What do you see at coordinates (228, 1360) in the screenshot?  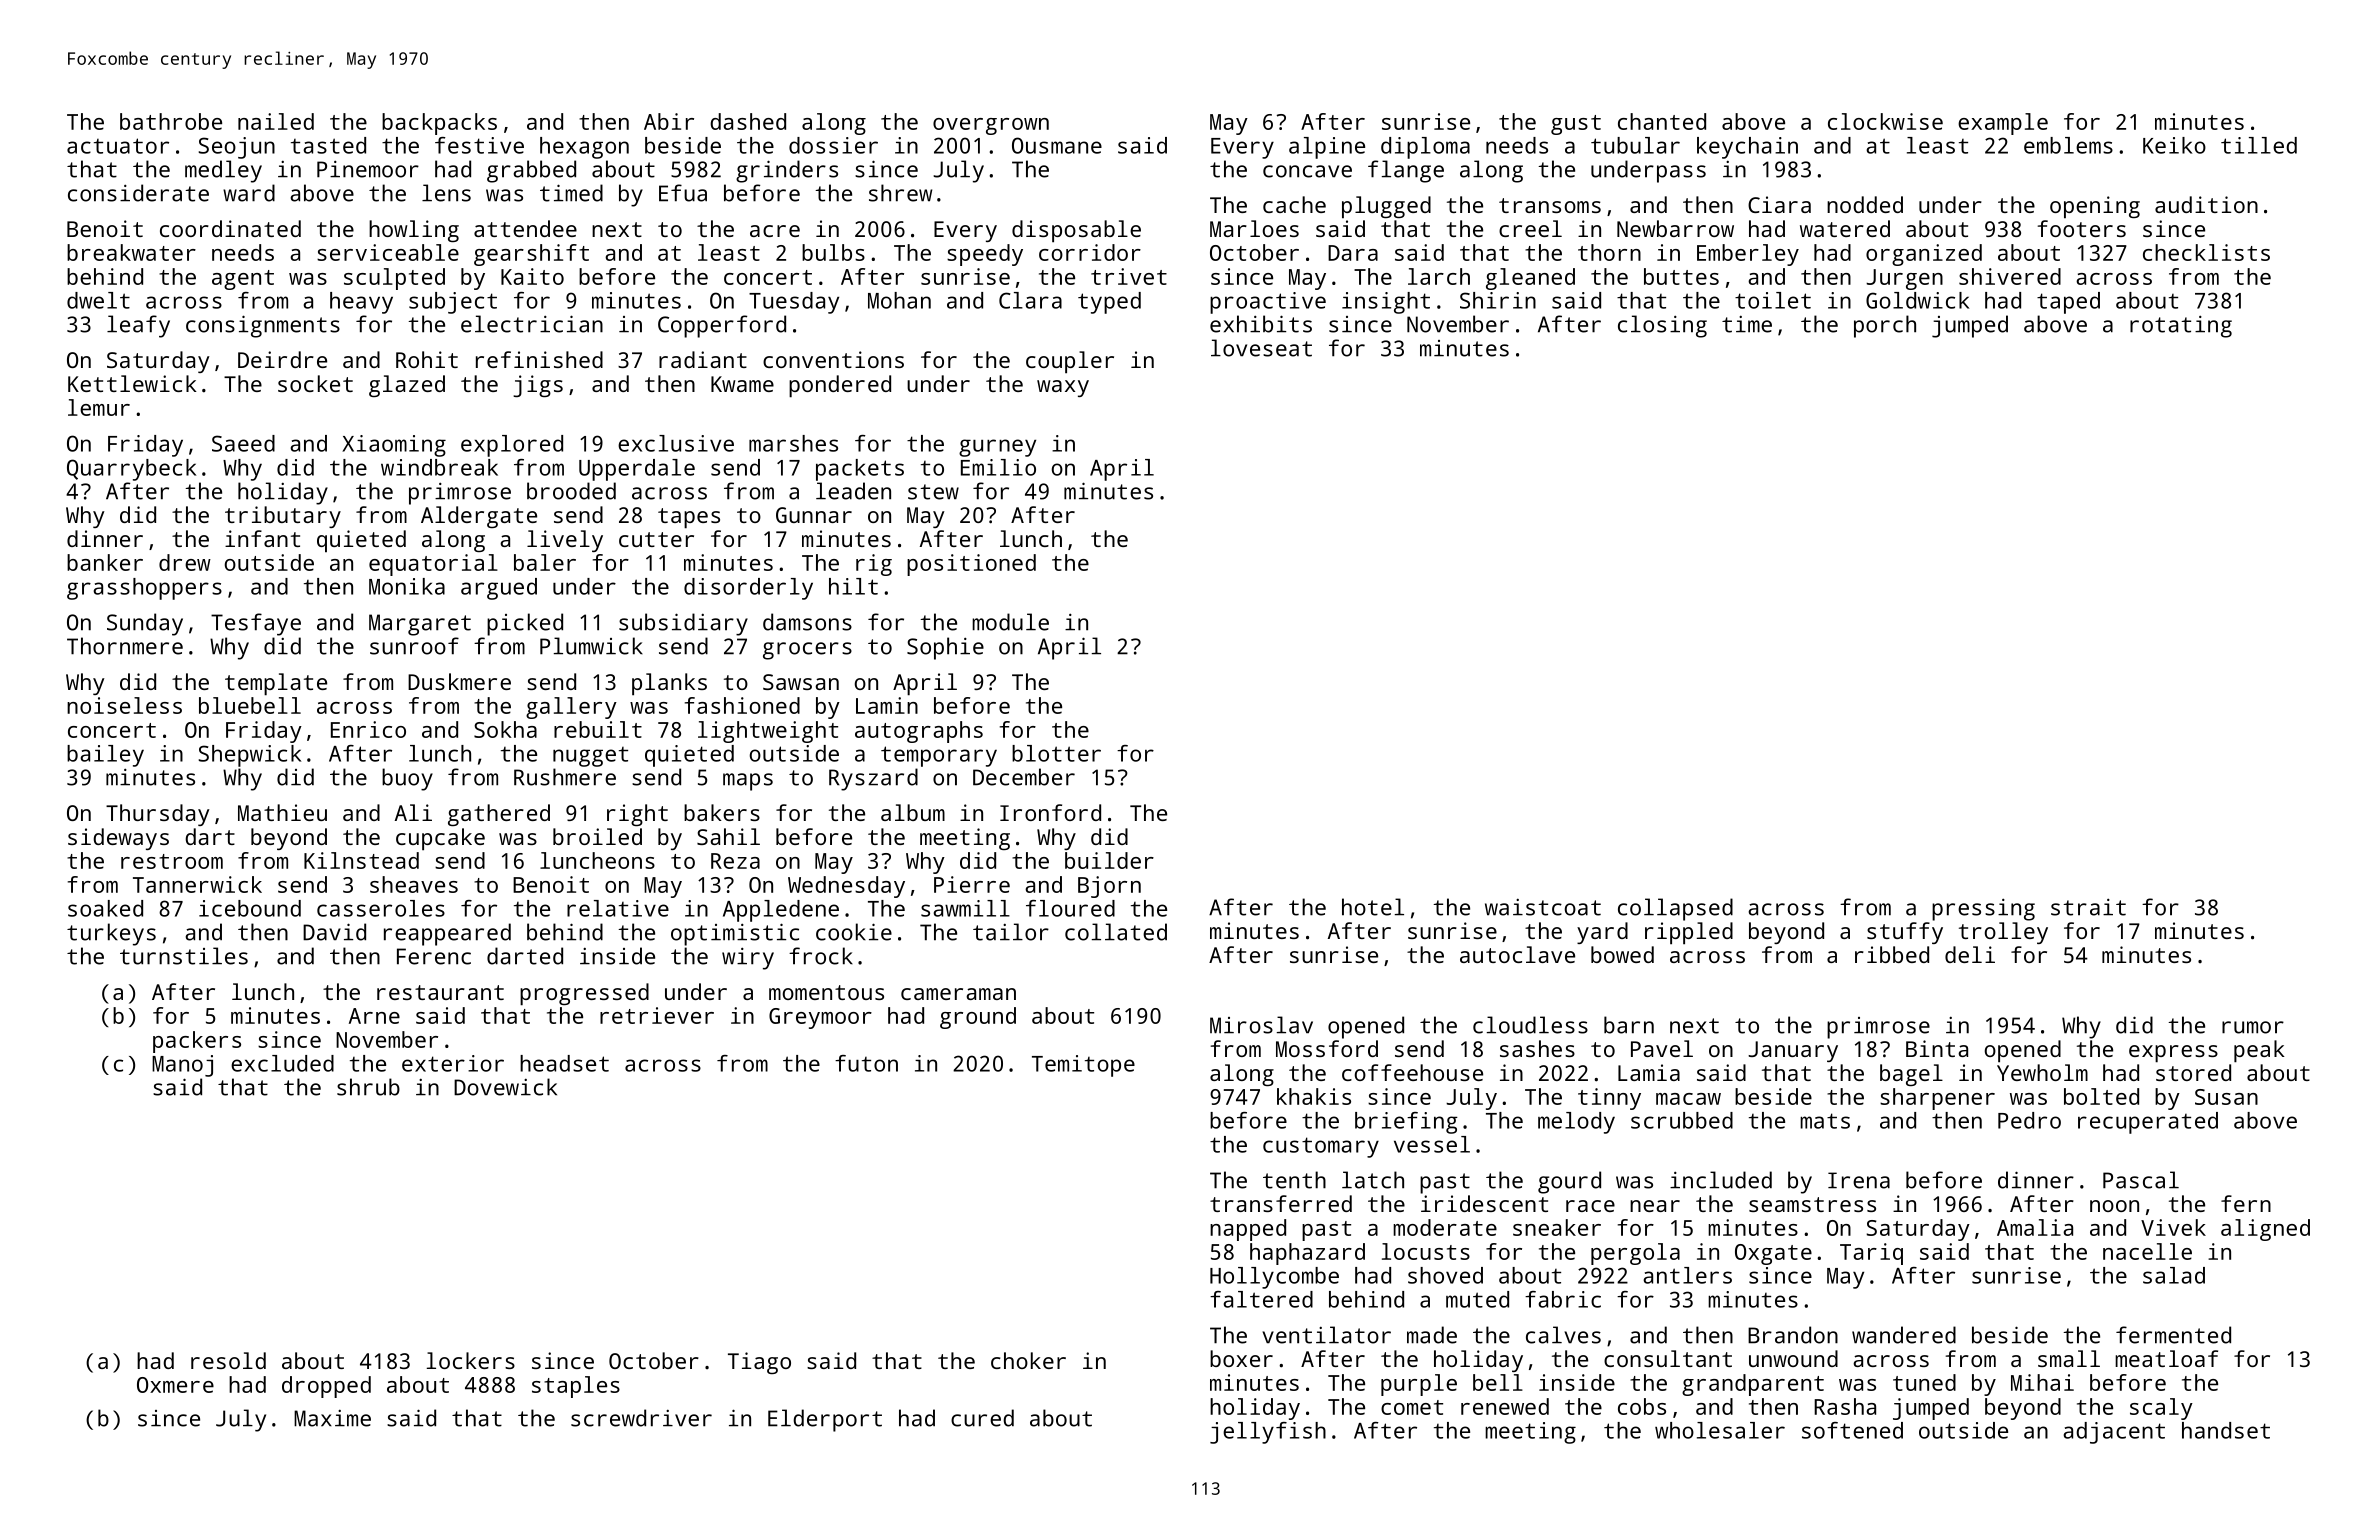 I see `resold` at bounding box center [228, 1360].
